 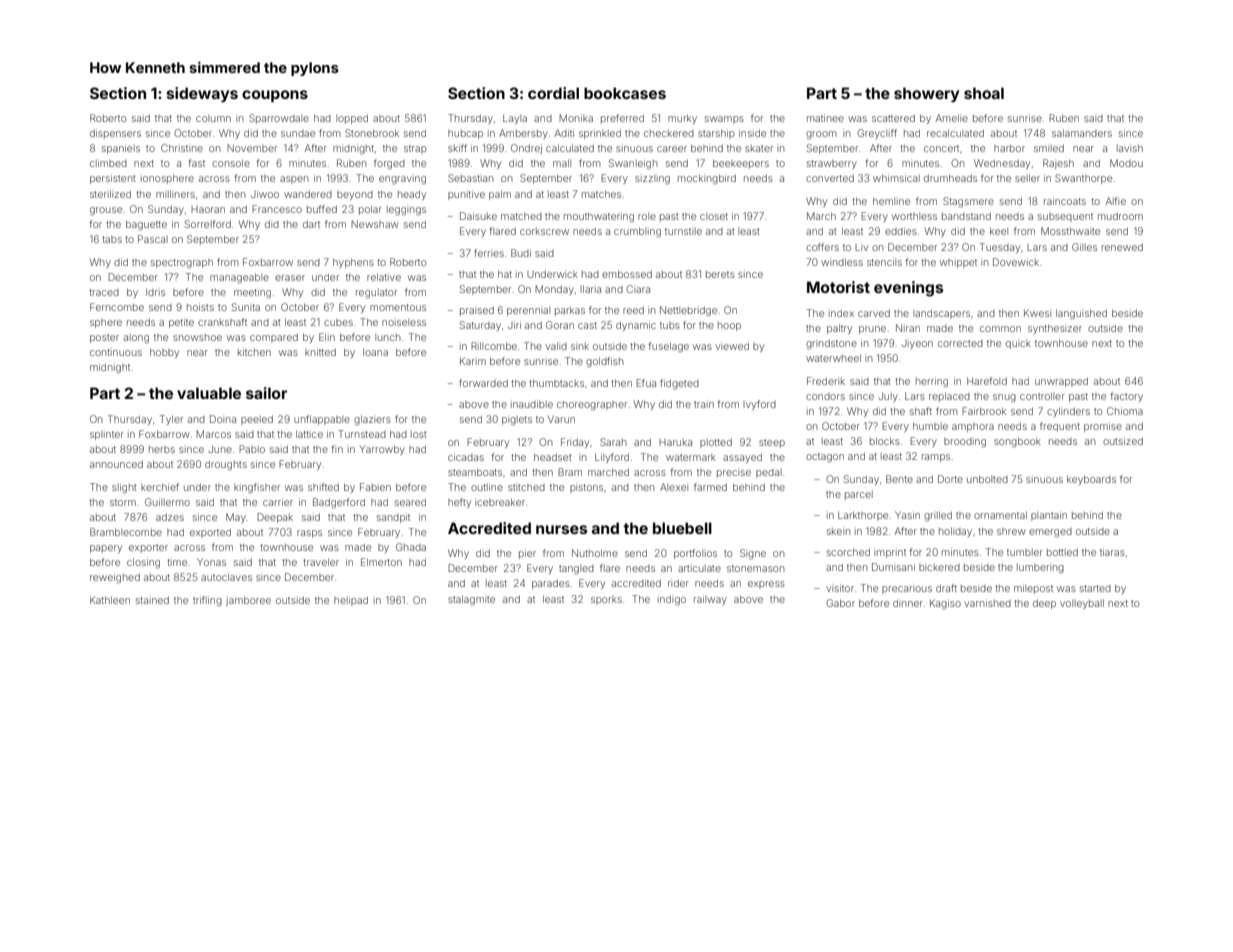 I want to click on thumbtacks, so click(x=556, y=383).
